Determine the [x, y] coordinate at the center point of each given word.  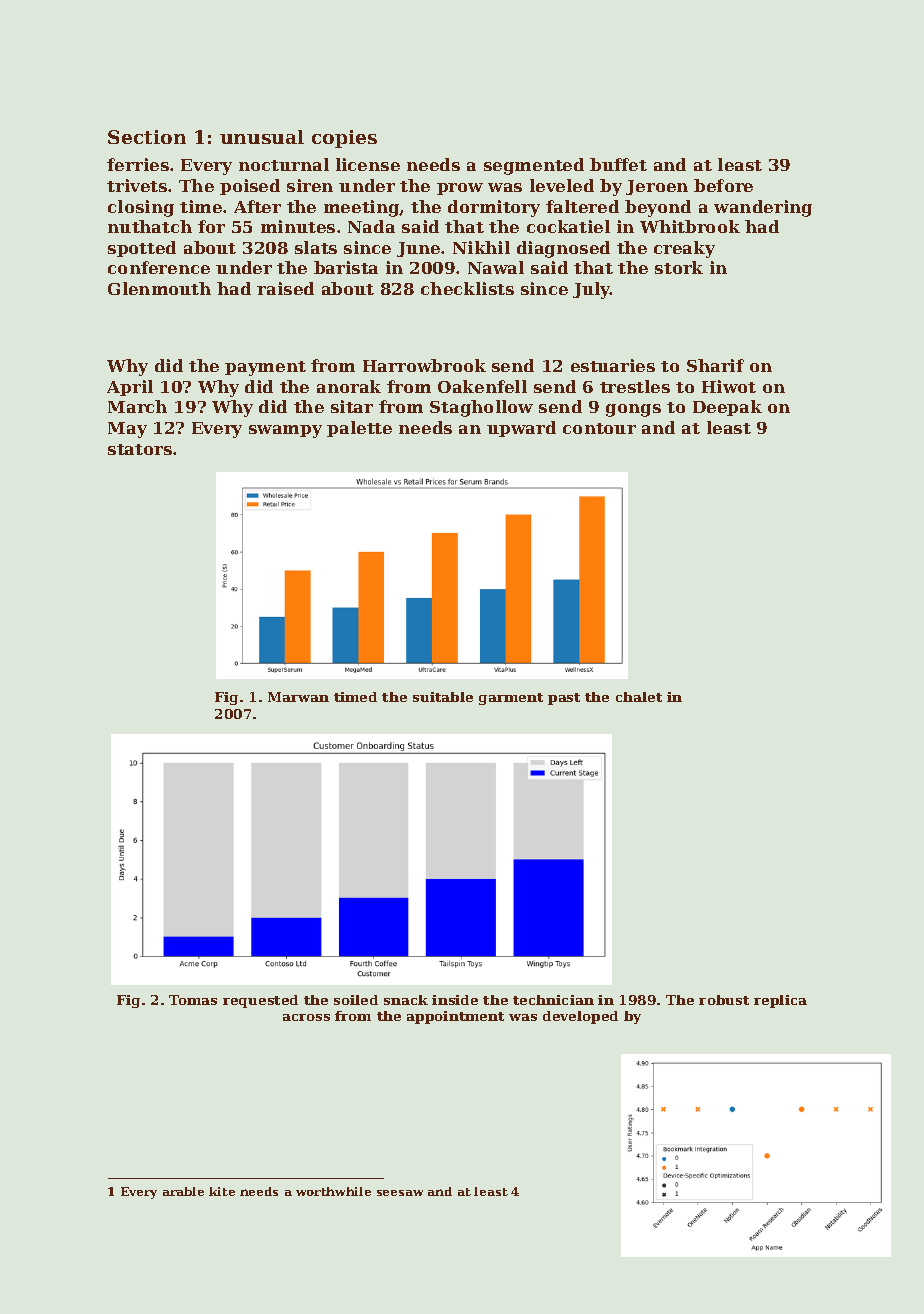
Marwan [298, 697]
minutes [298, 226]
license [368, 164]
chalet [639, 697]
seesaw [400, 1193]
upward [521, 429]
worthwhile [333, 1191]
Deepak [727, 408]
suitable [443, 697]
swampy [285, 431]
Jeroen [657, 187]
